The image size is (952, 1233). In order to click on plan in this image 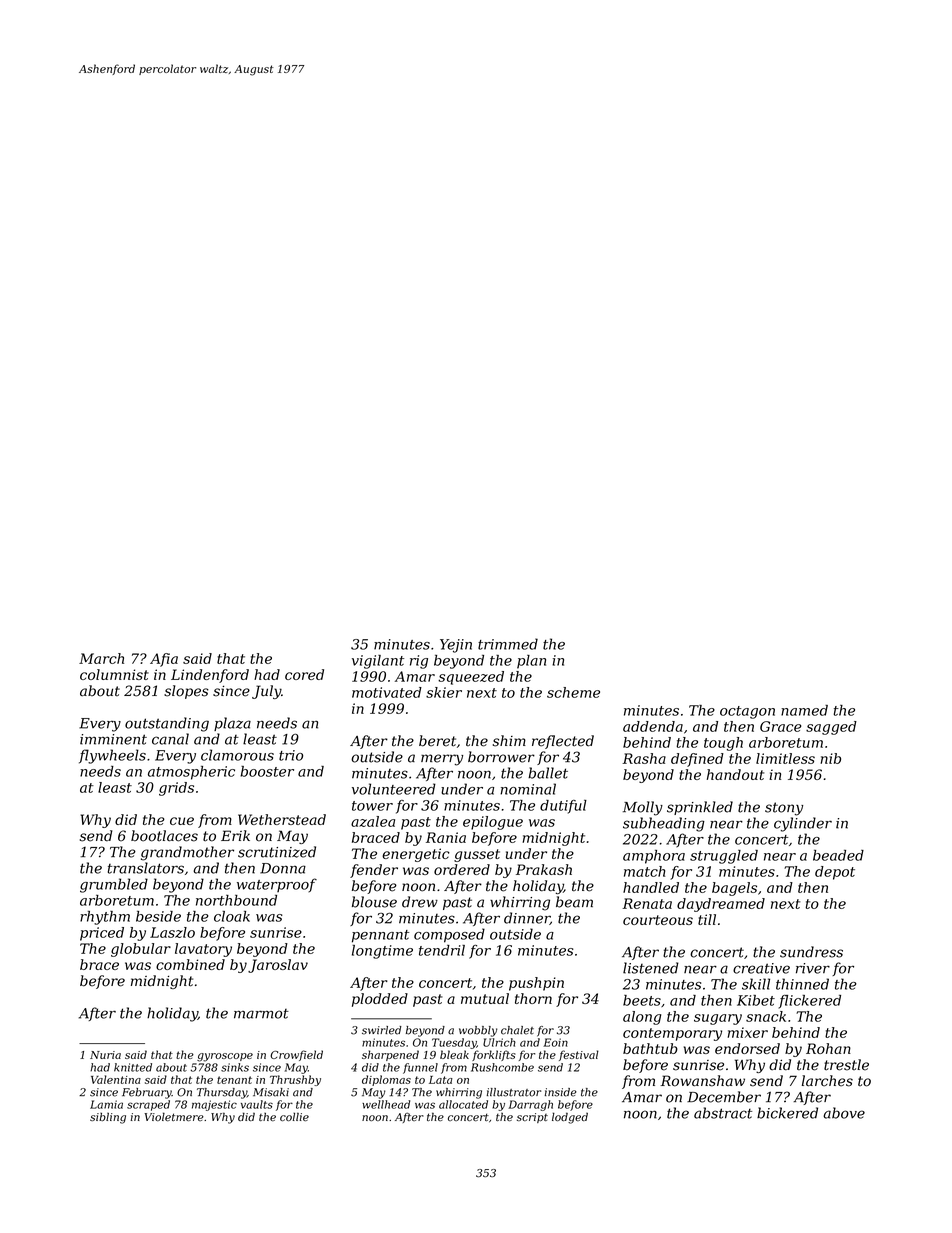, I will do `click(531, 662)`.
